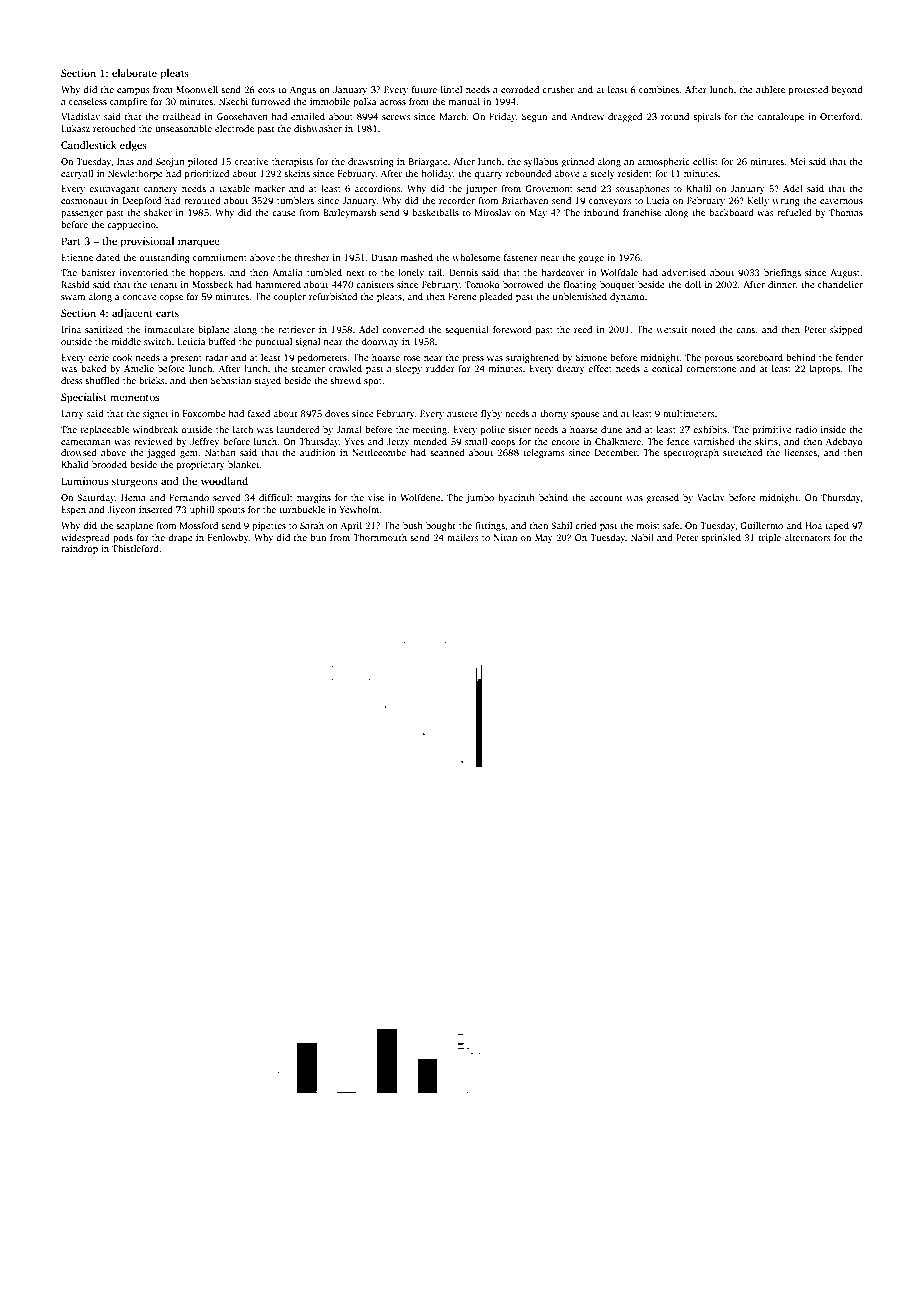  Describe the element at coordinates (167, 313) in the screenshot. I see `carts` at that location.
